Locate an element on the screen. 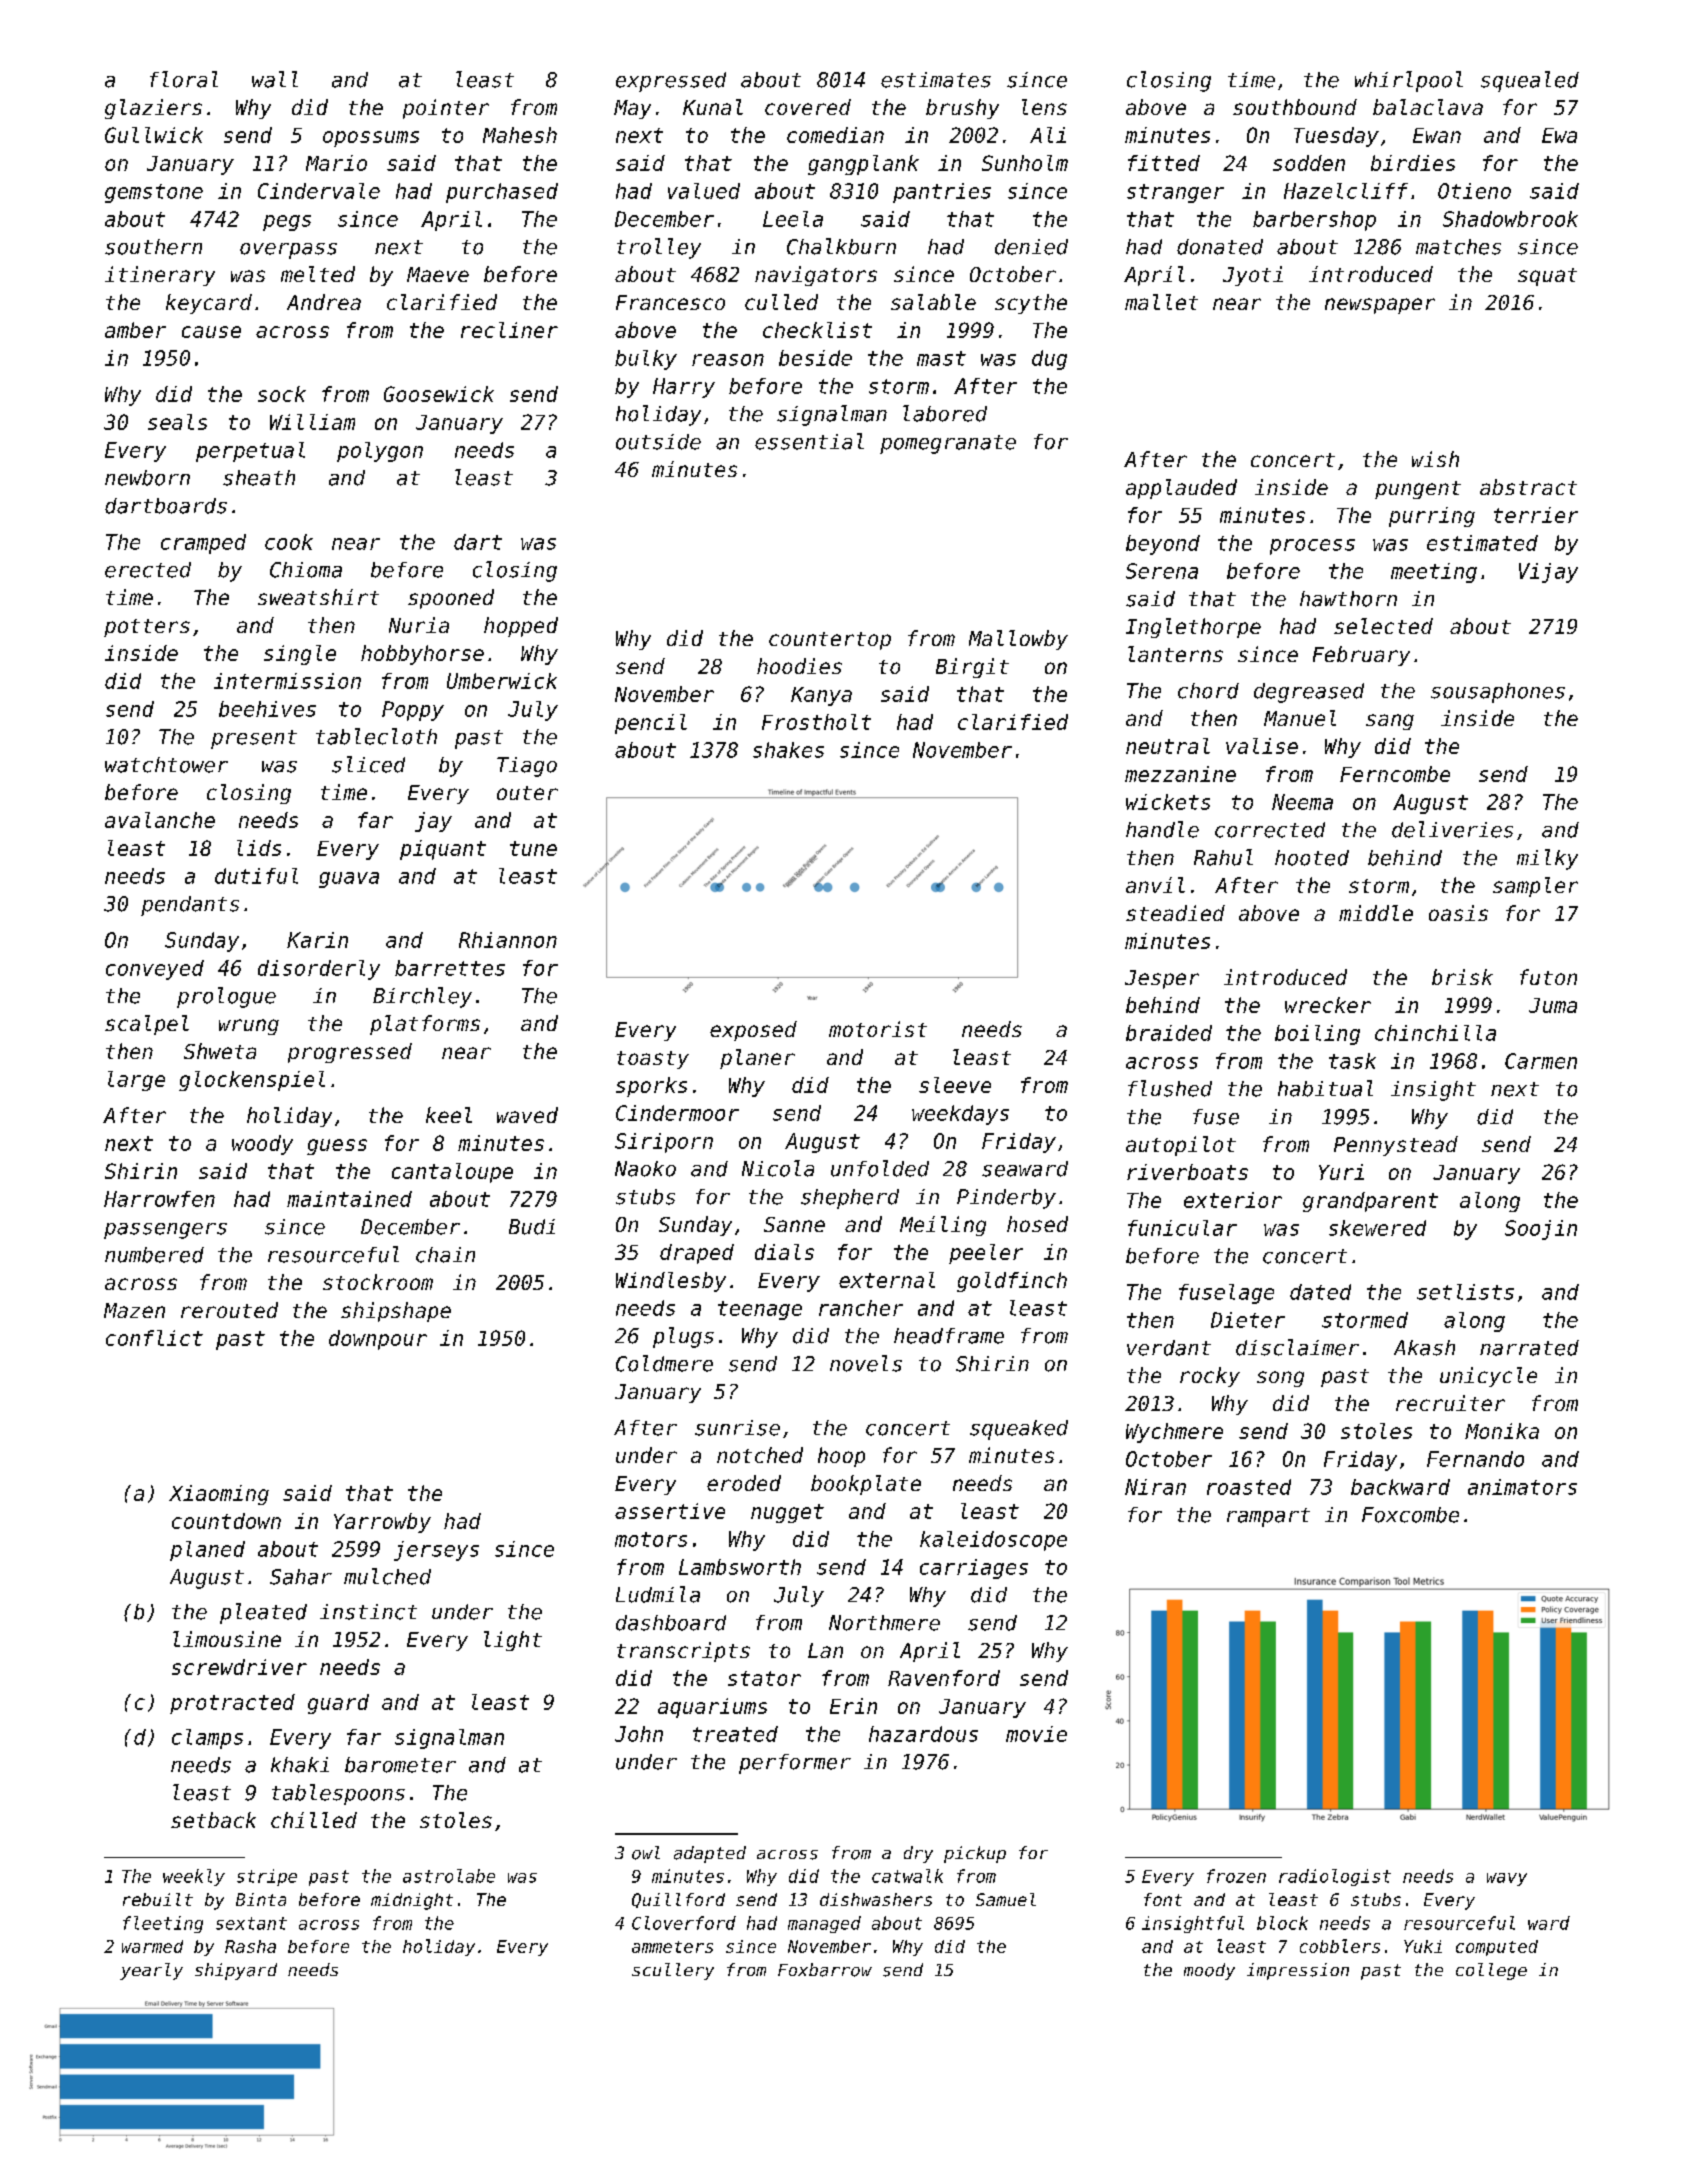 This screenshot has height=2178, width=1683. whirlpool is located at coordinates (1409, 81).
